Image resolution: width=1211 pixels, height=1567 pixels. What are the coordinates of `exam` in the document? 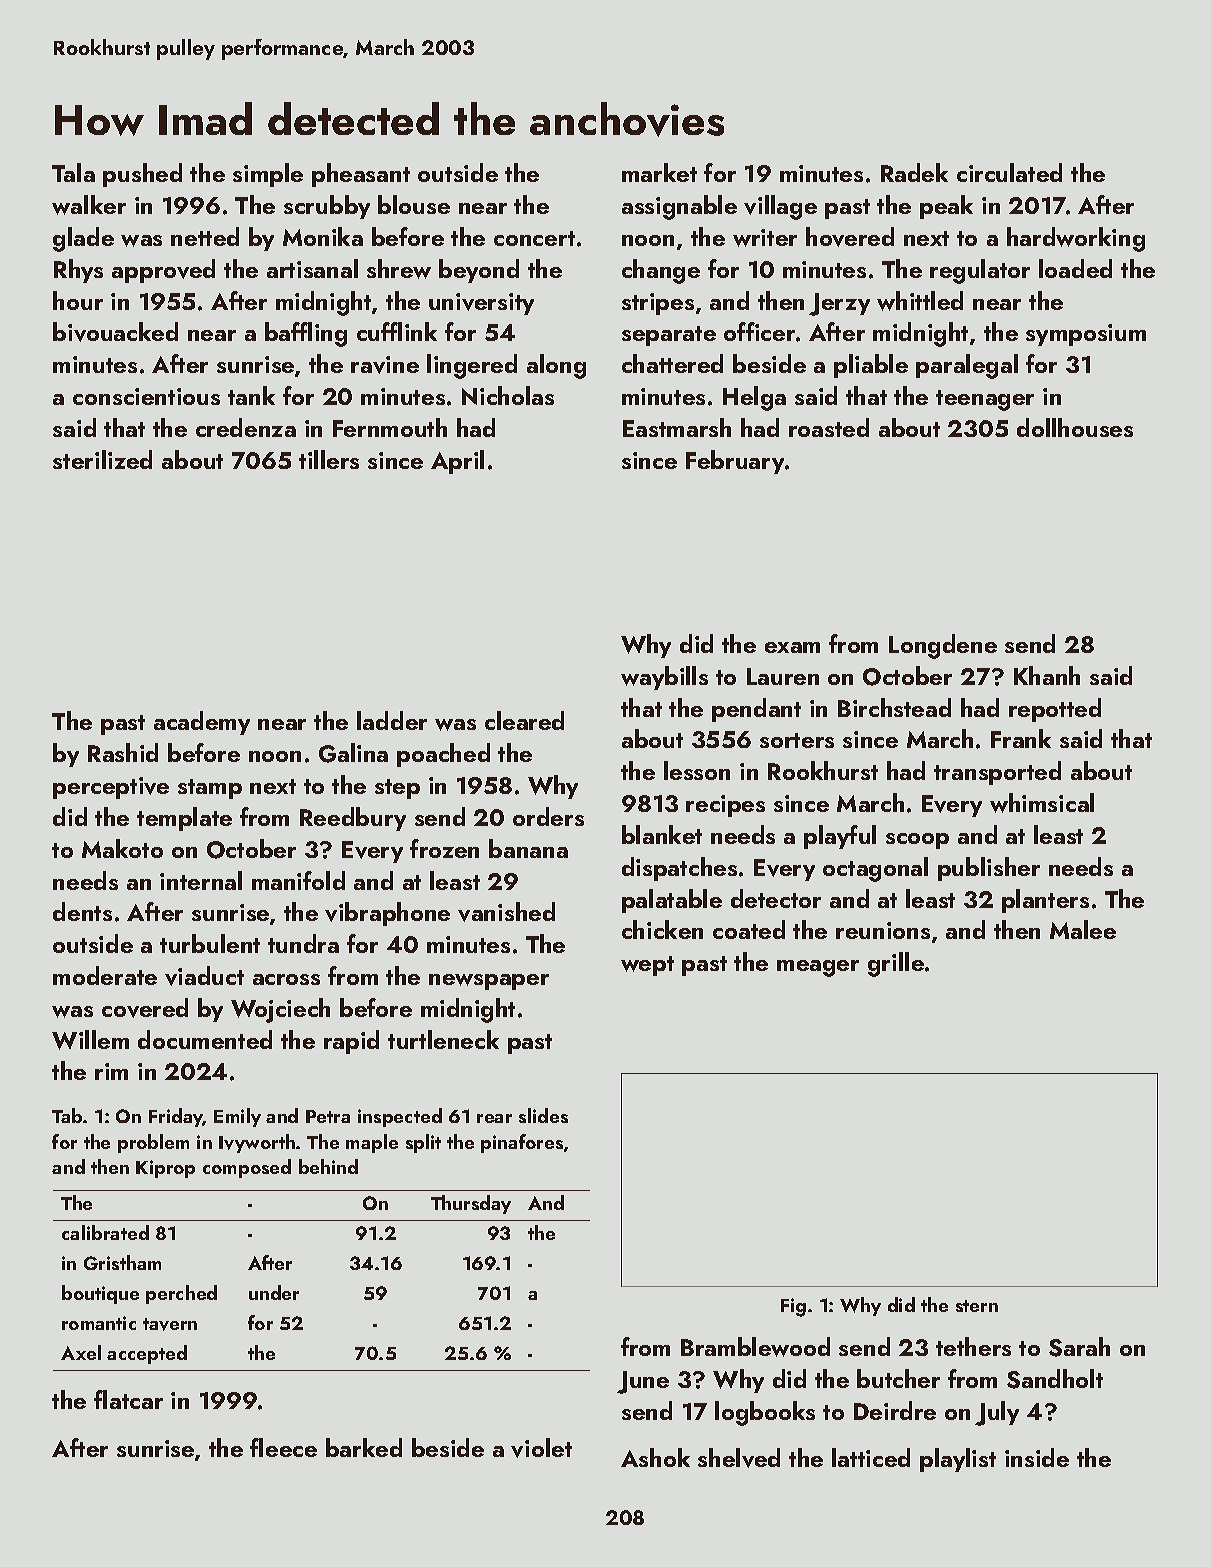 It's located at (792, 647).
